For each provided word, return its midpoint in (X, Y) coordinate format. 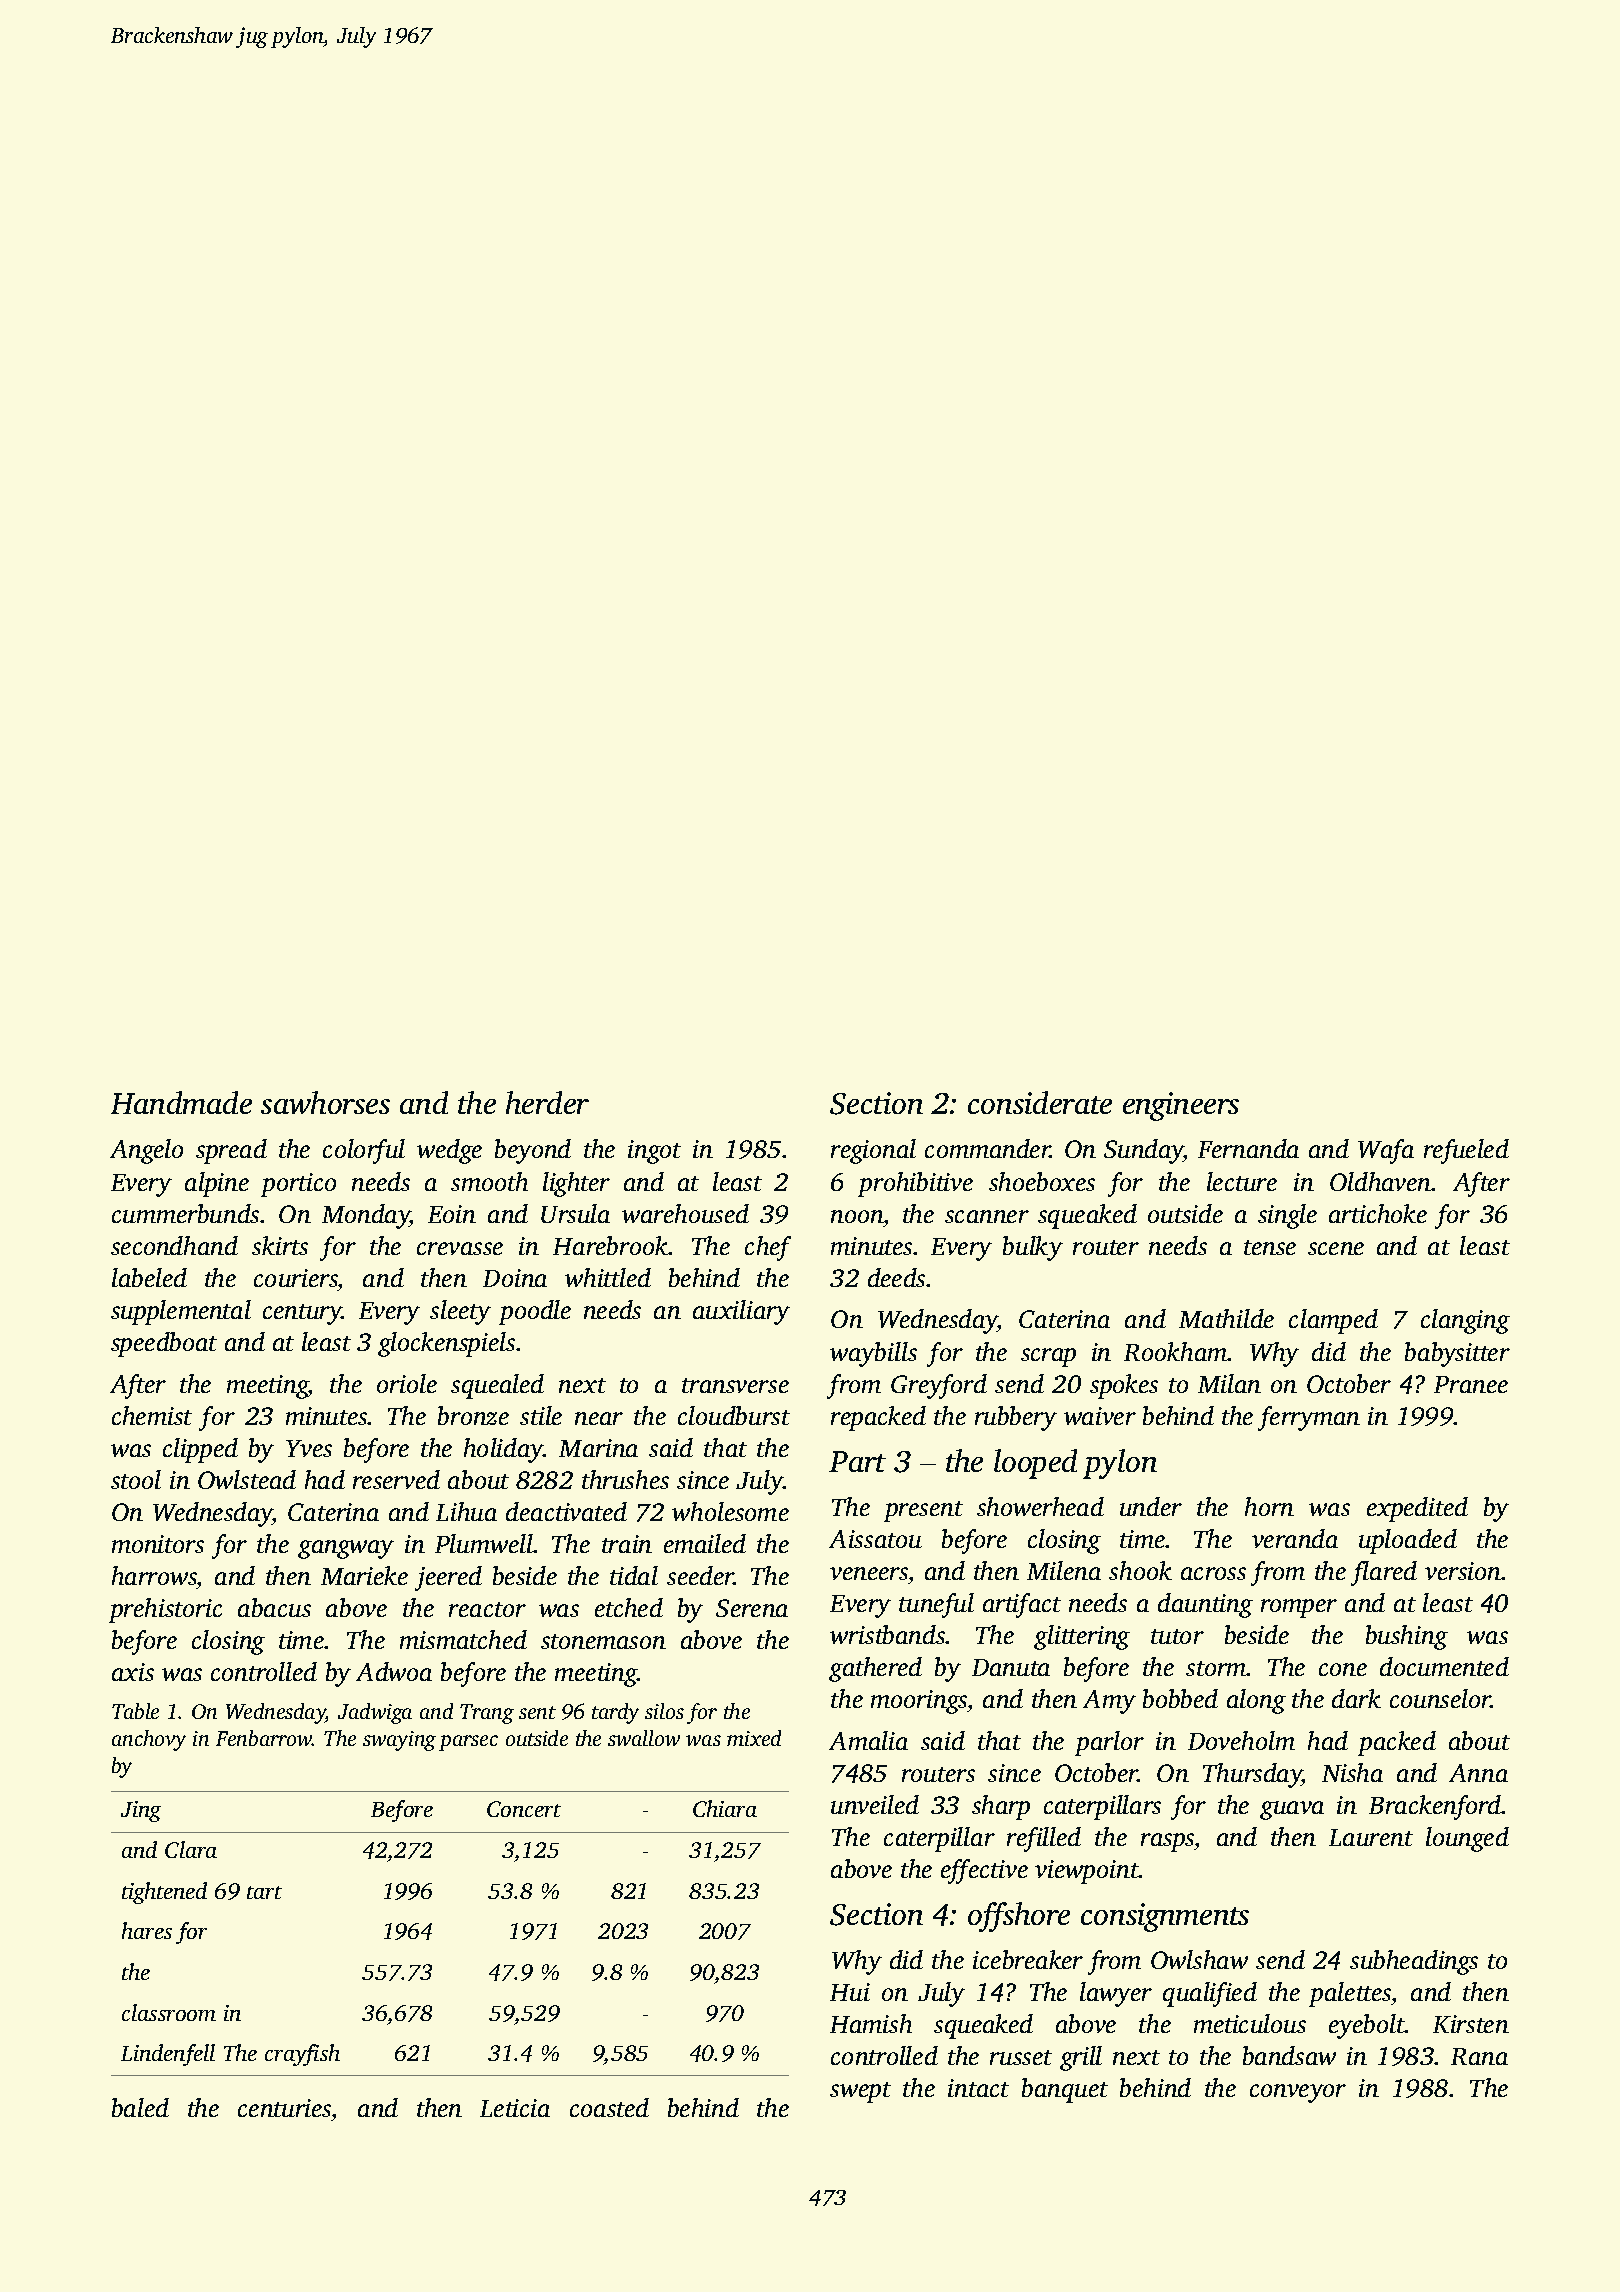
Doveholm (1241, 1740)
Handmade (181, 1102)
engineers (1181, 1106)
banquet (1065, 2090)
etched (629, 1607)
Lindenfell (168, 2055)
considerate (1040, 1102)
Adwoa (394, 1671)
